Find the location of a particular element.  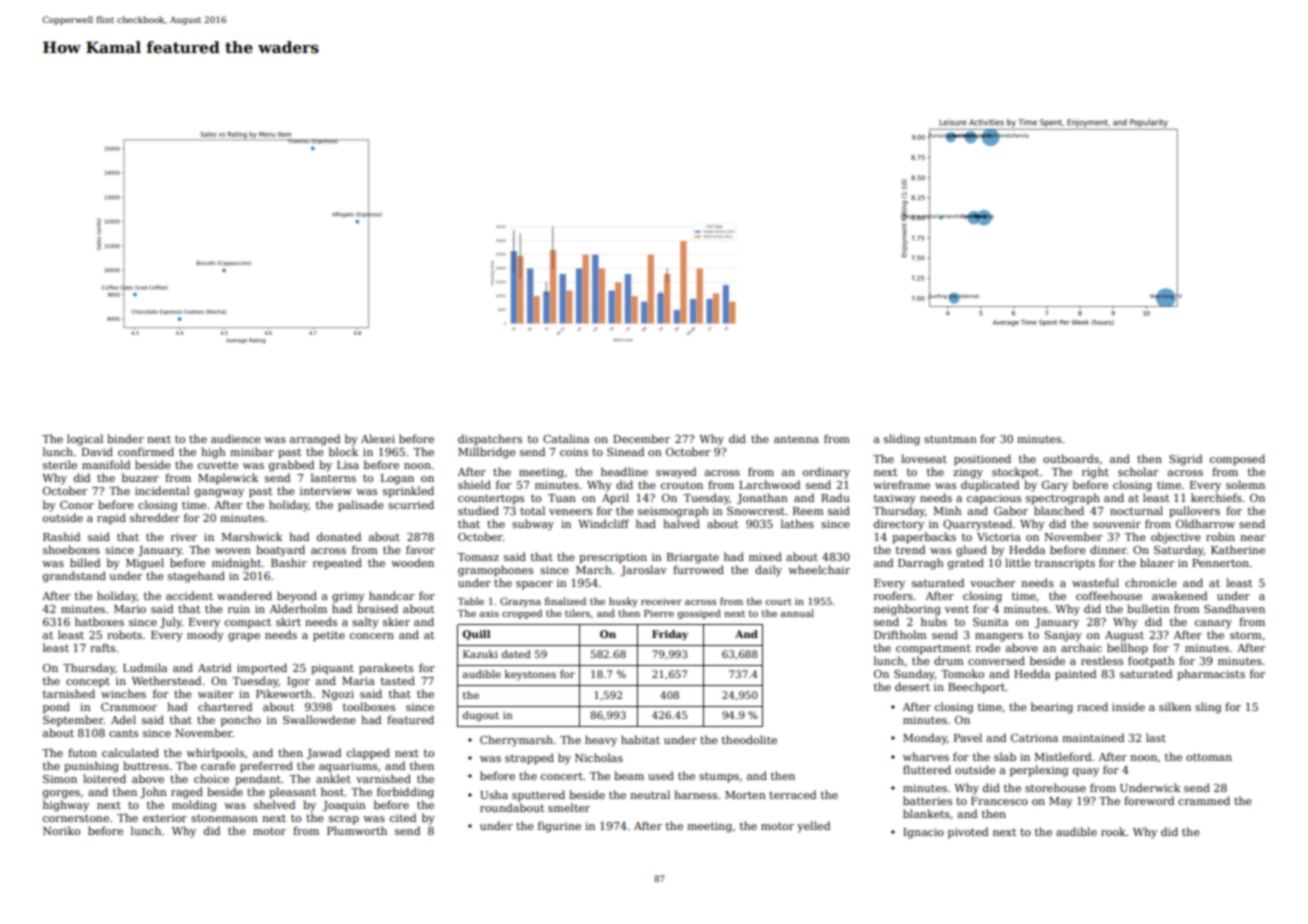

beyond is located at coordinates (297, 597).
